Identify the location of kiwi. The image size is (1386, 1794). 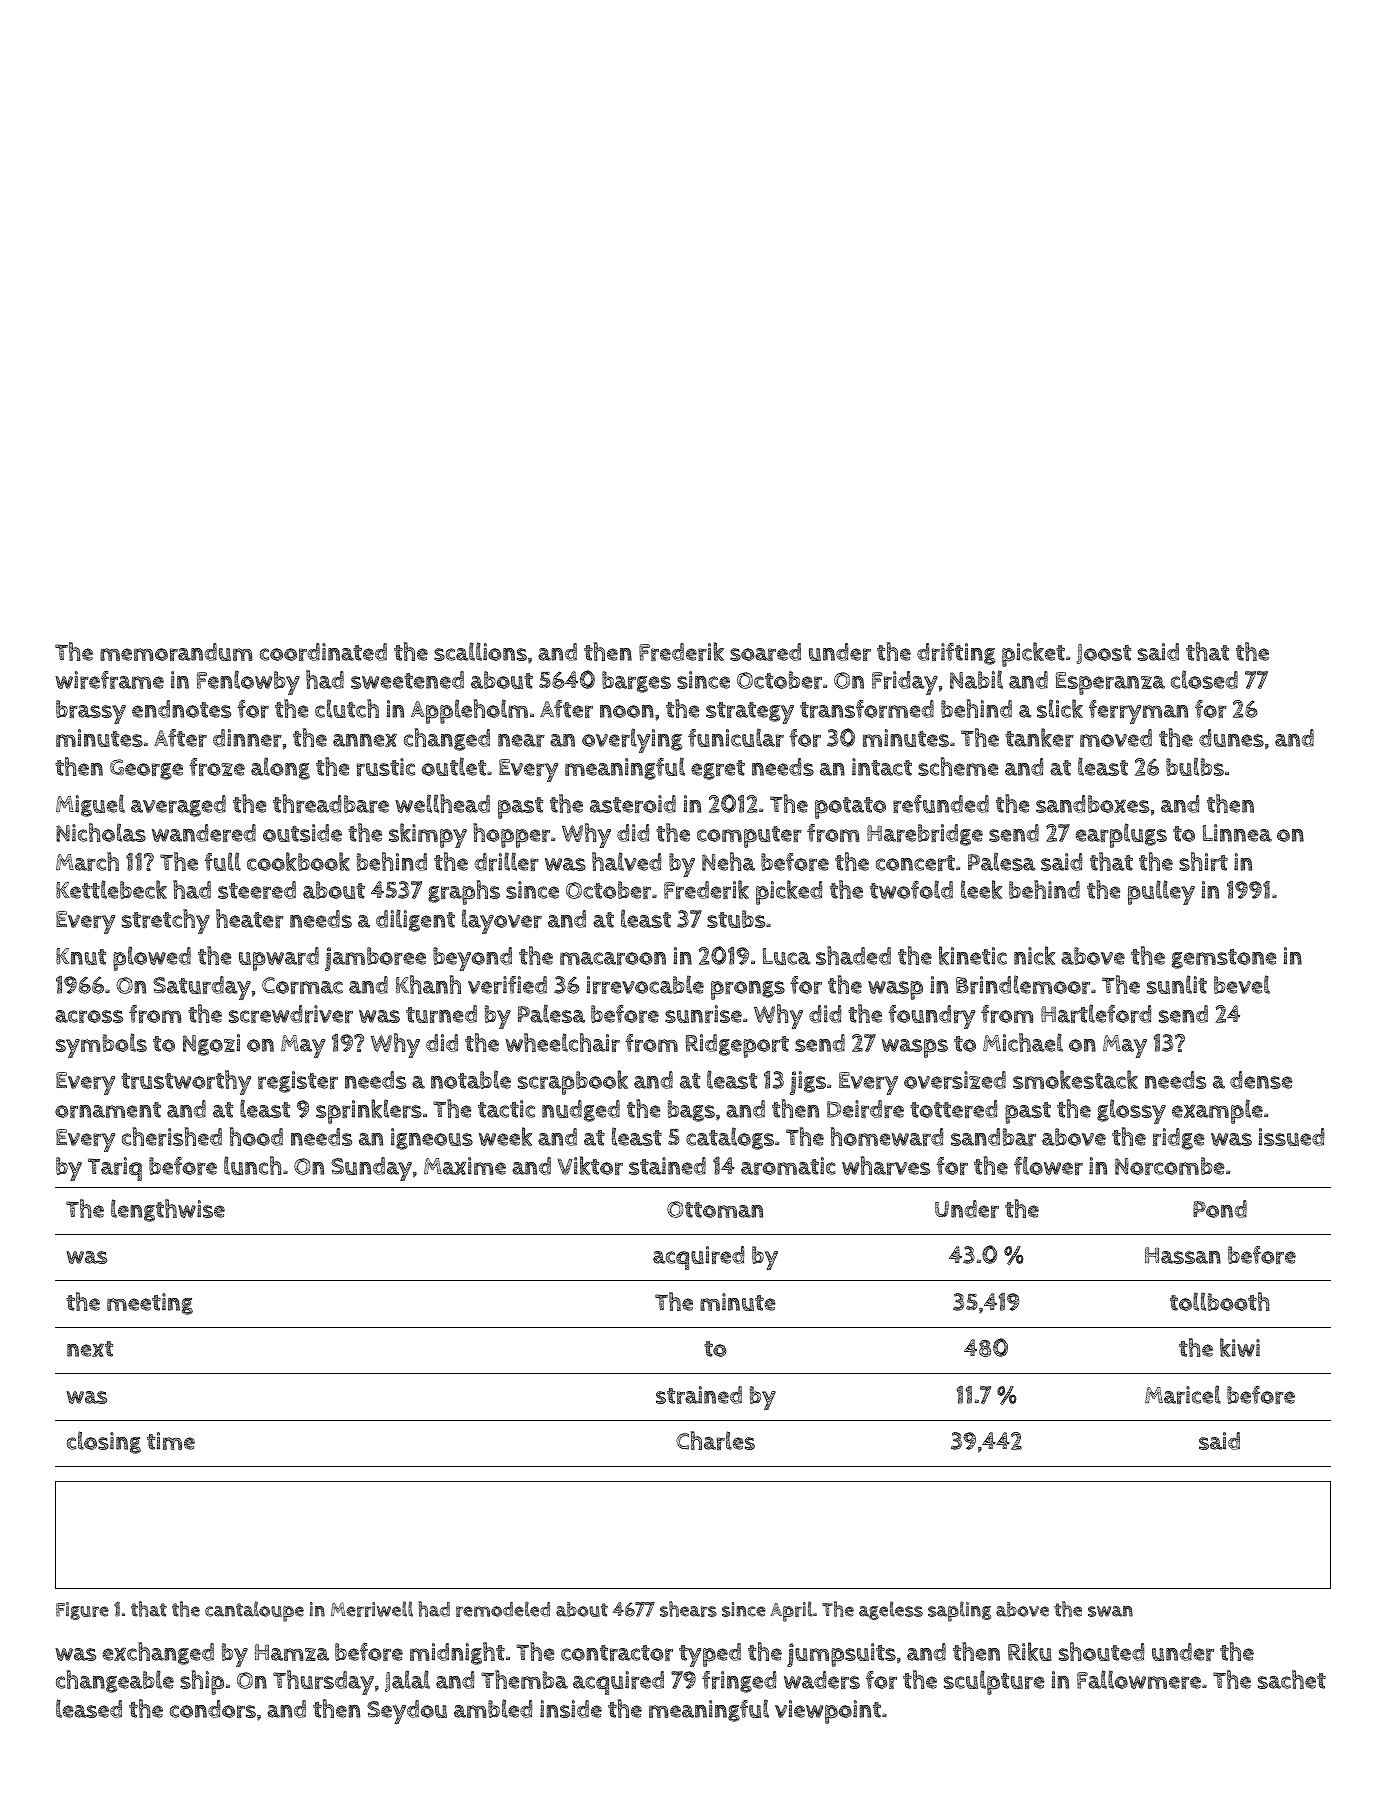
(1240, 1347).
